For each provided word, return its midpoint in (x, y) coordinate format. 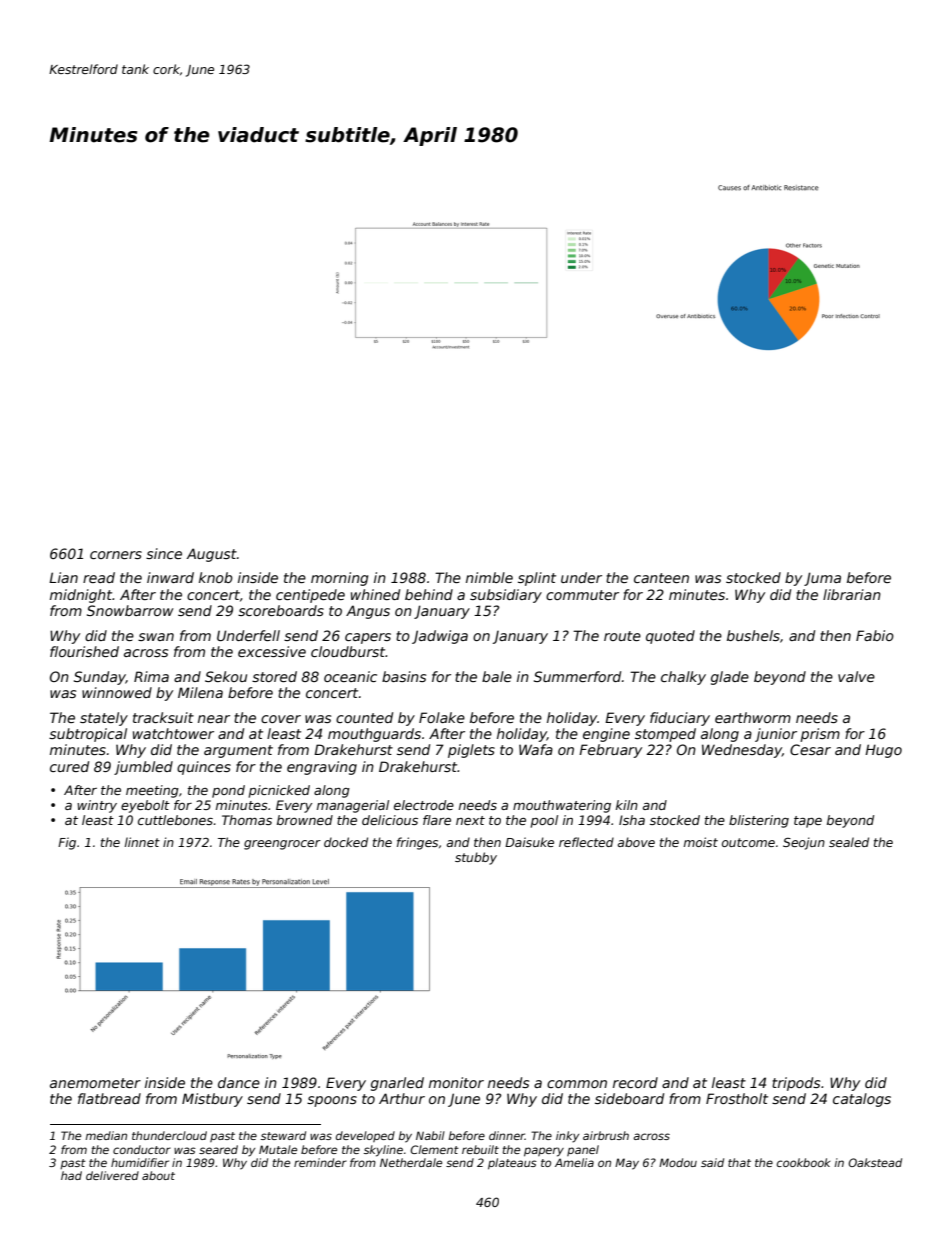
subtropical (88, 735)
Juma (822, 579)
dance (239, 1082)
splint (537, 579)
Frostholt (737, 1098)
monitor (456, 1082)
